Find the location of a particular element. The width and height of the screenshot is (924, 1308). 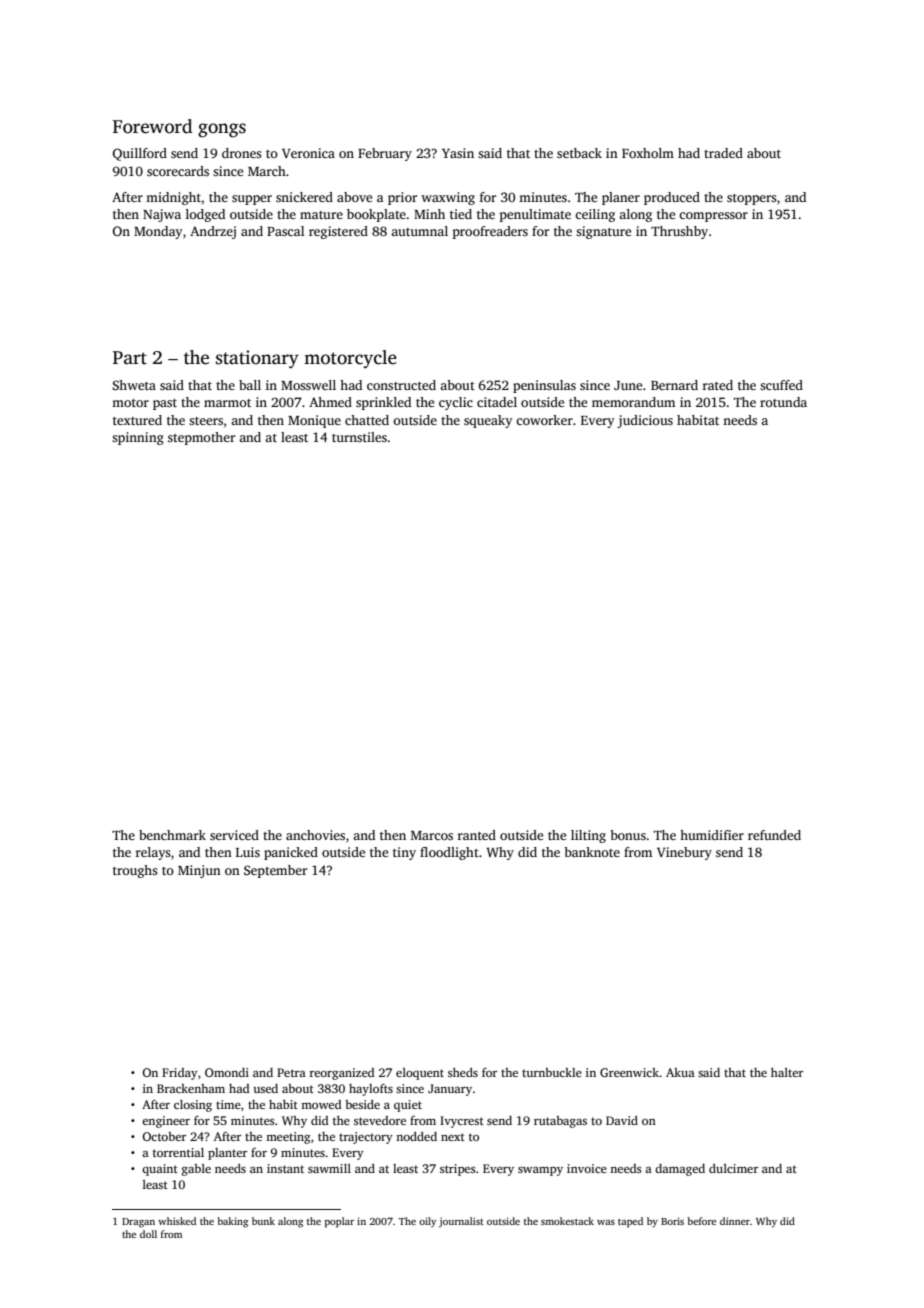

September is located at coordinates (275, 871).
